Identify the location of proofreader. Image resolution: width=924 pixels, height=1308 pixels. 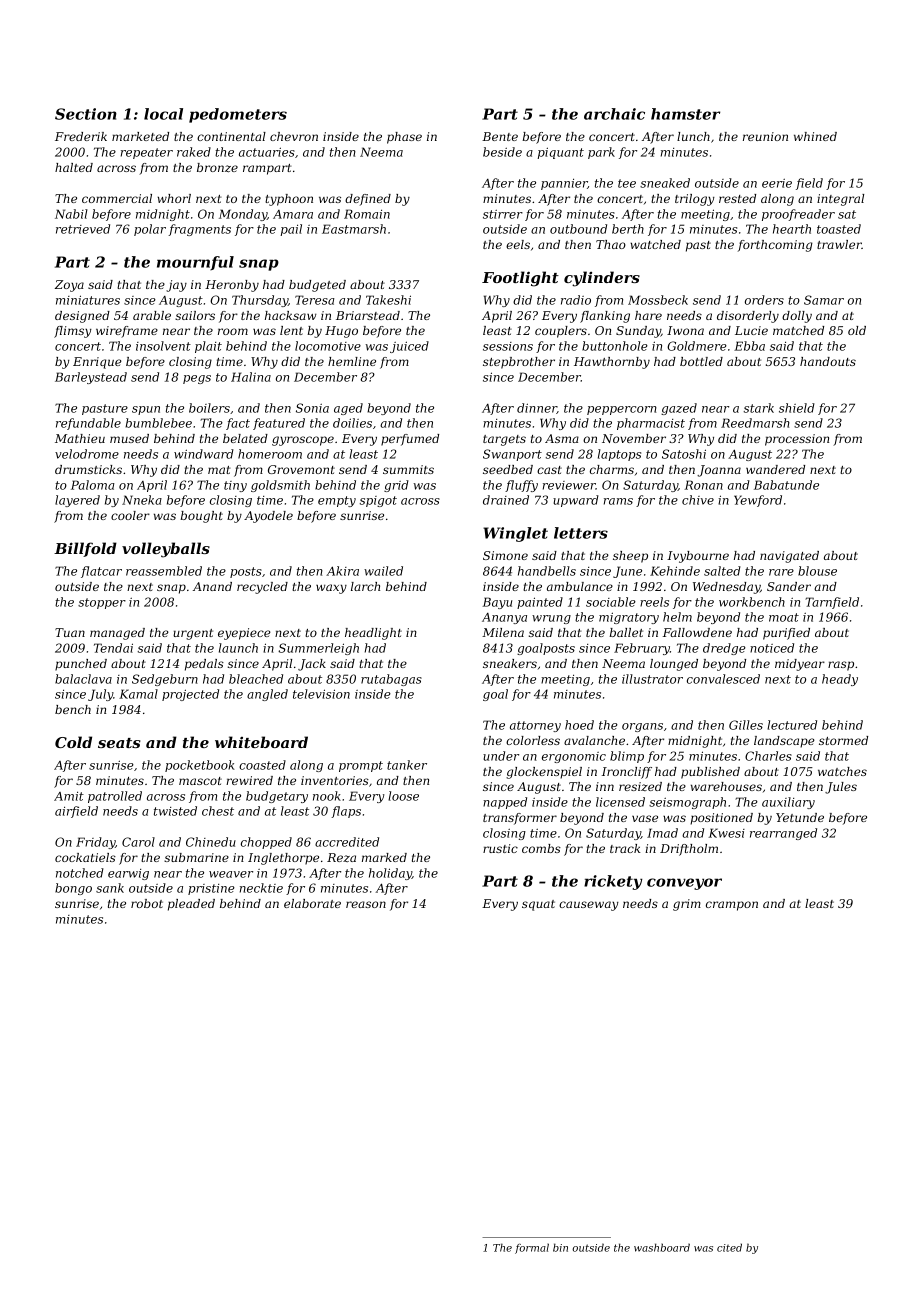
(798, 215).
